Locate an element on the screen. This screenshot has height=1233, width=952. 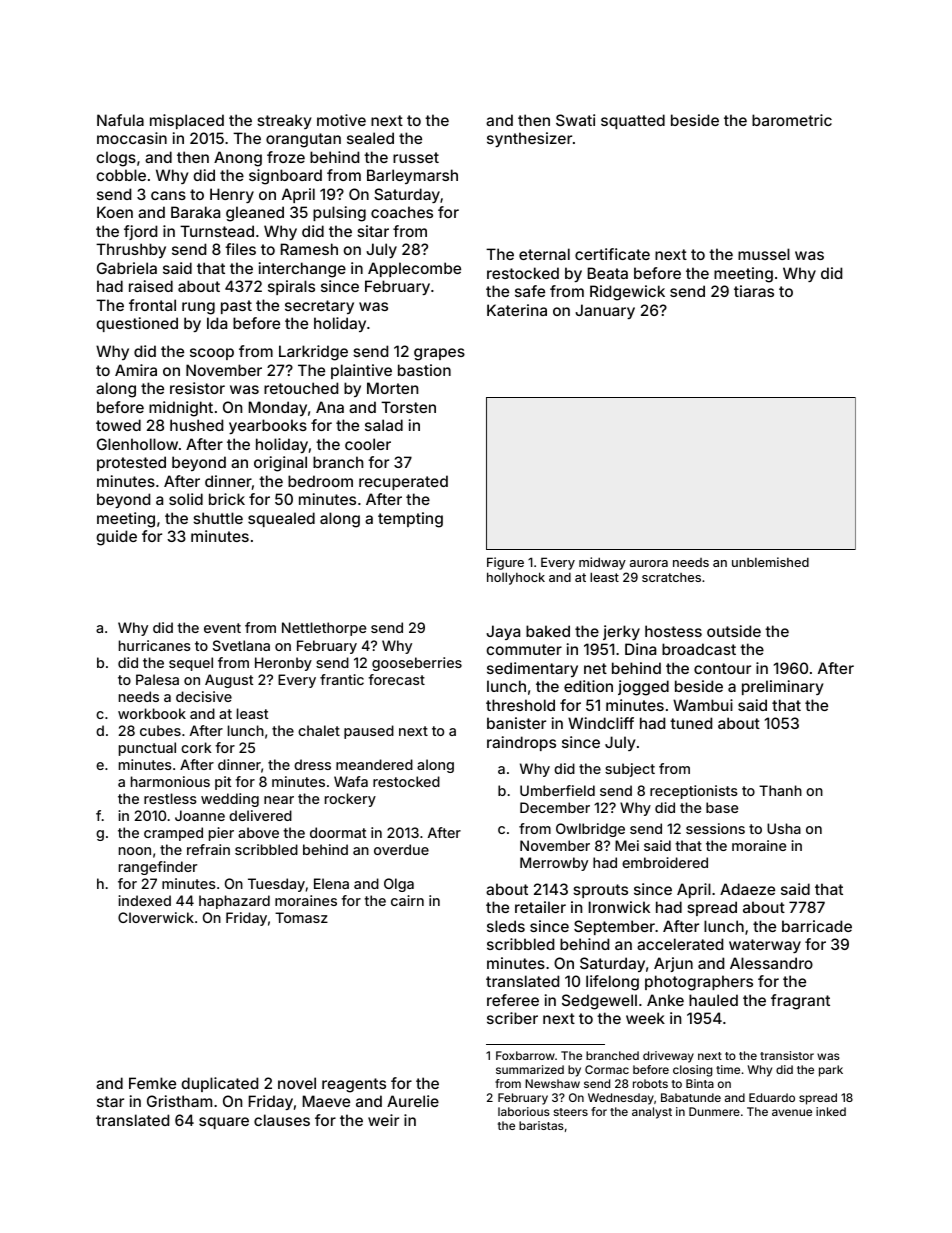
Gristham is located at coordinates (179, 1101).
